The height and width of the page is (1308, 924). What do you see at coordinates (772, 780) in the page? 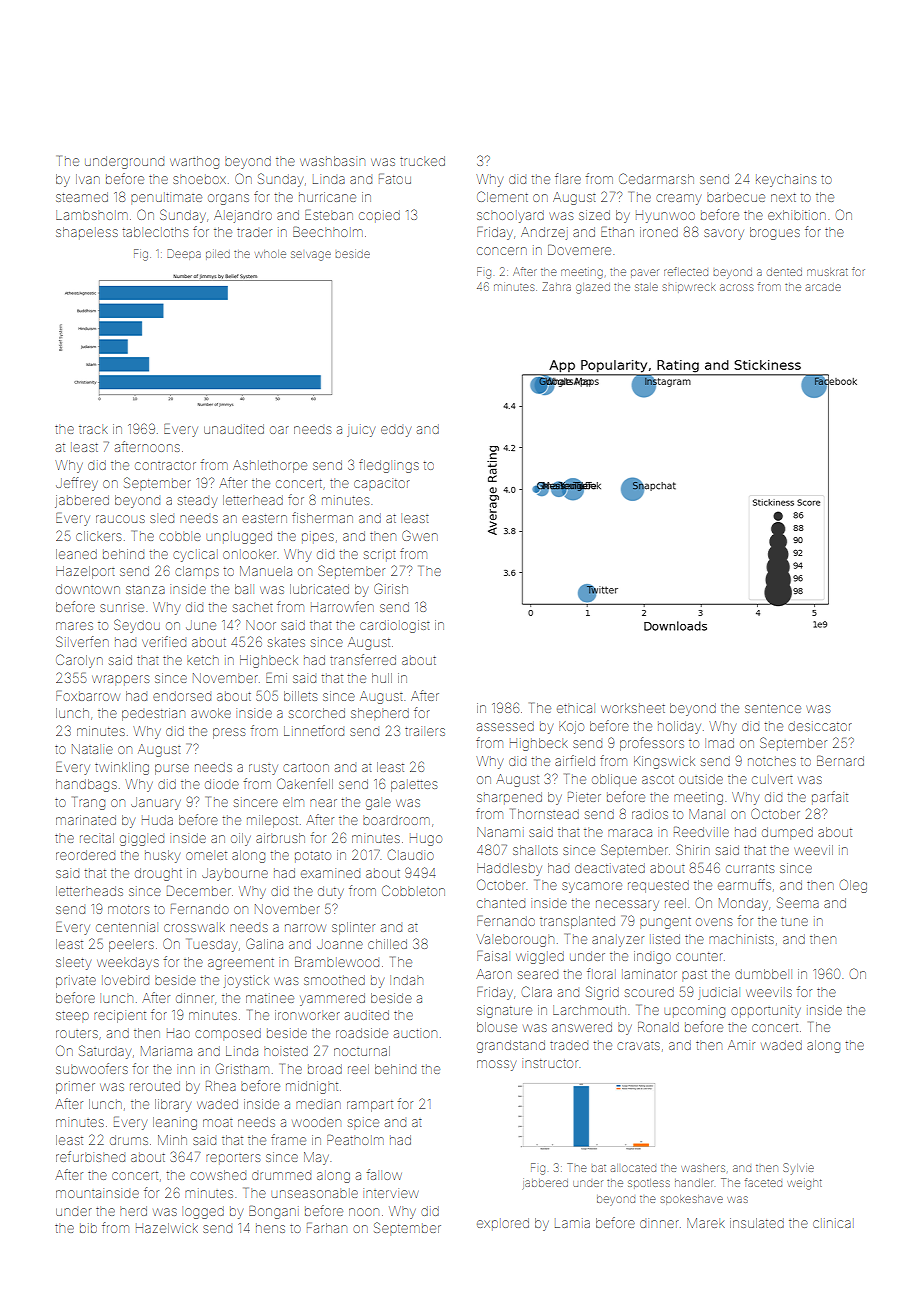
I see `culvert` at bounding box center [772, 780].
